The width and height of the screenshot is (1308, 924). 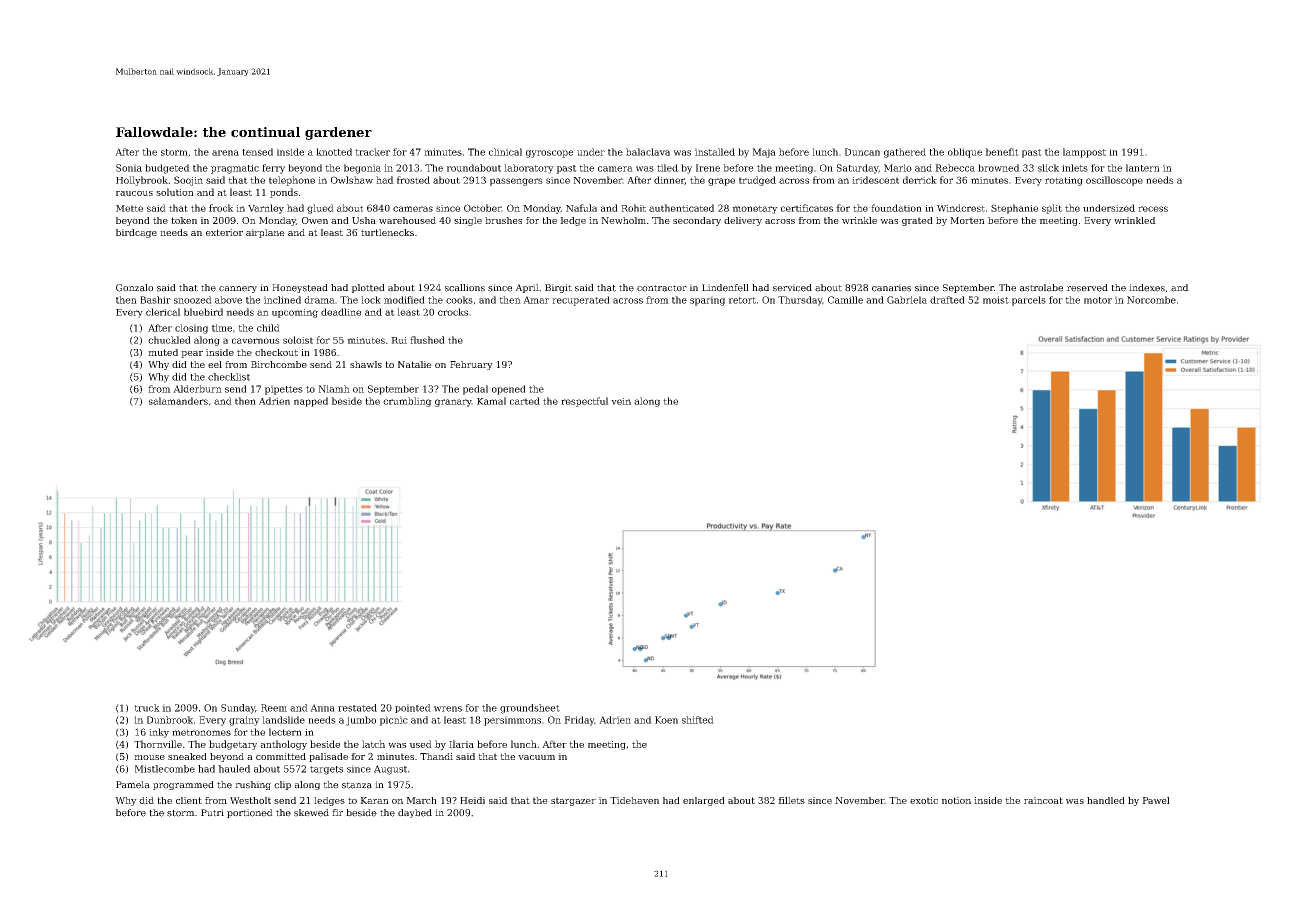 What do you see at coordinates (221, 208) in the screenshot?
I see `frock` at bounding box center [221, 208].
